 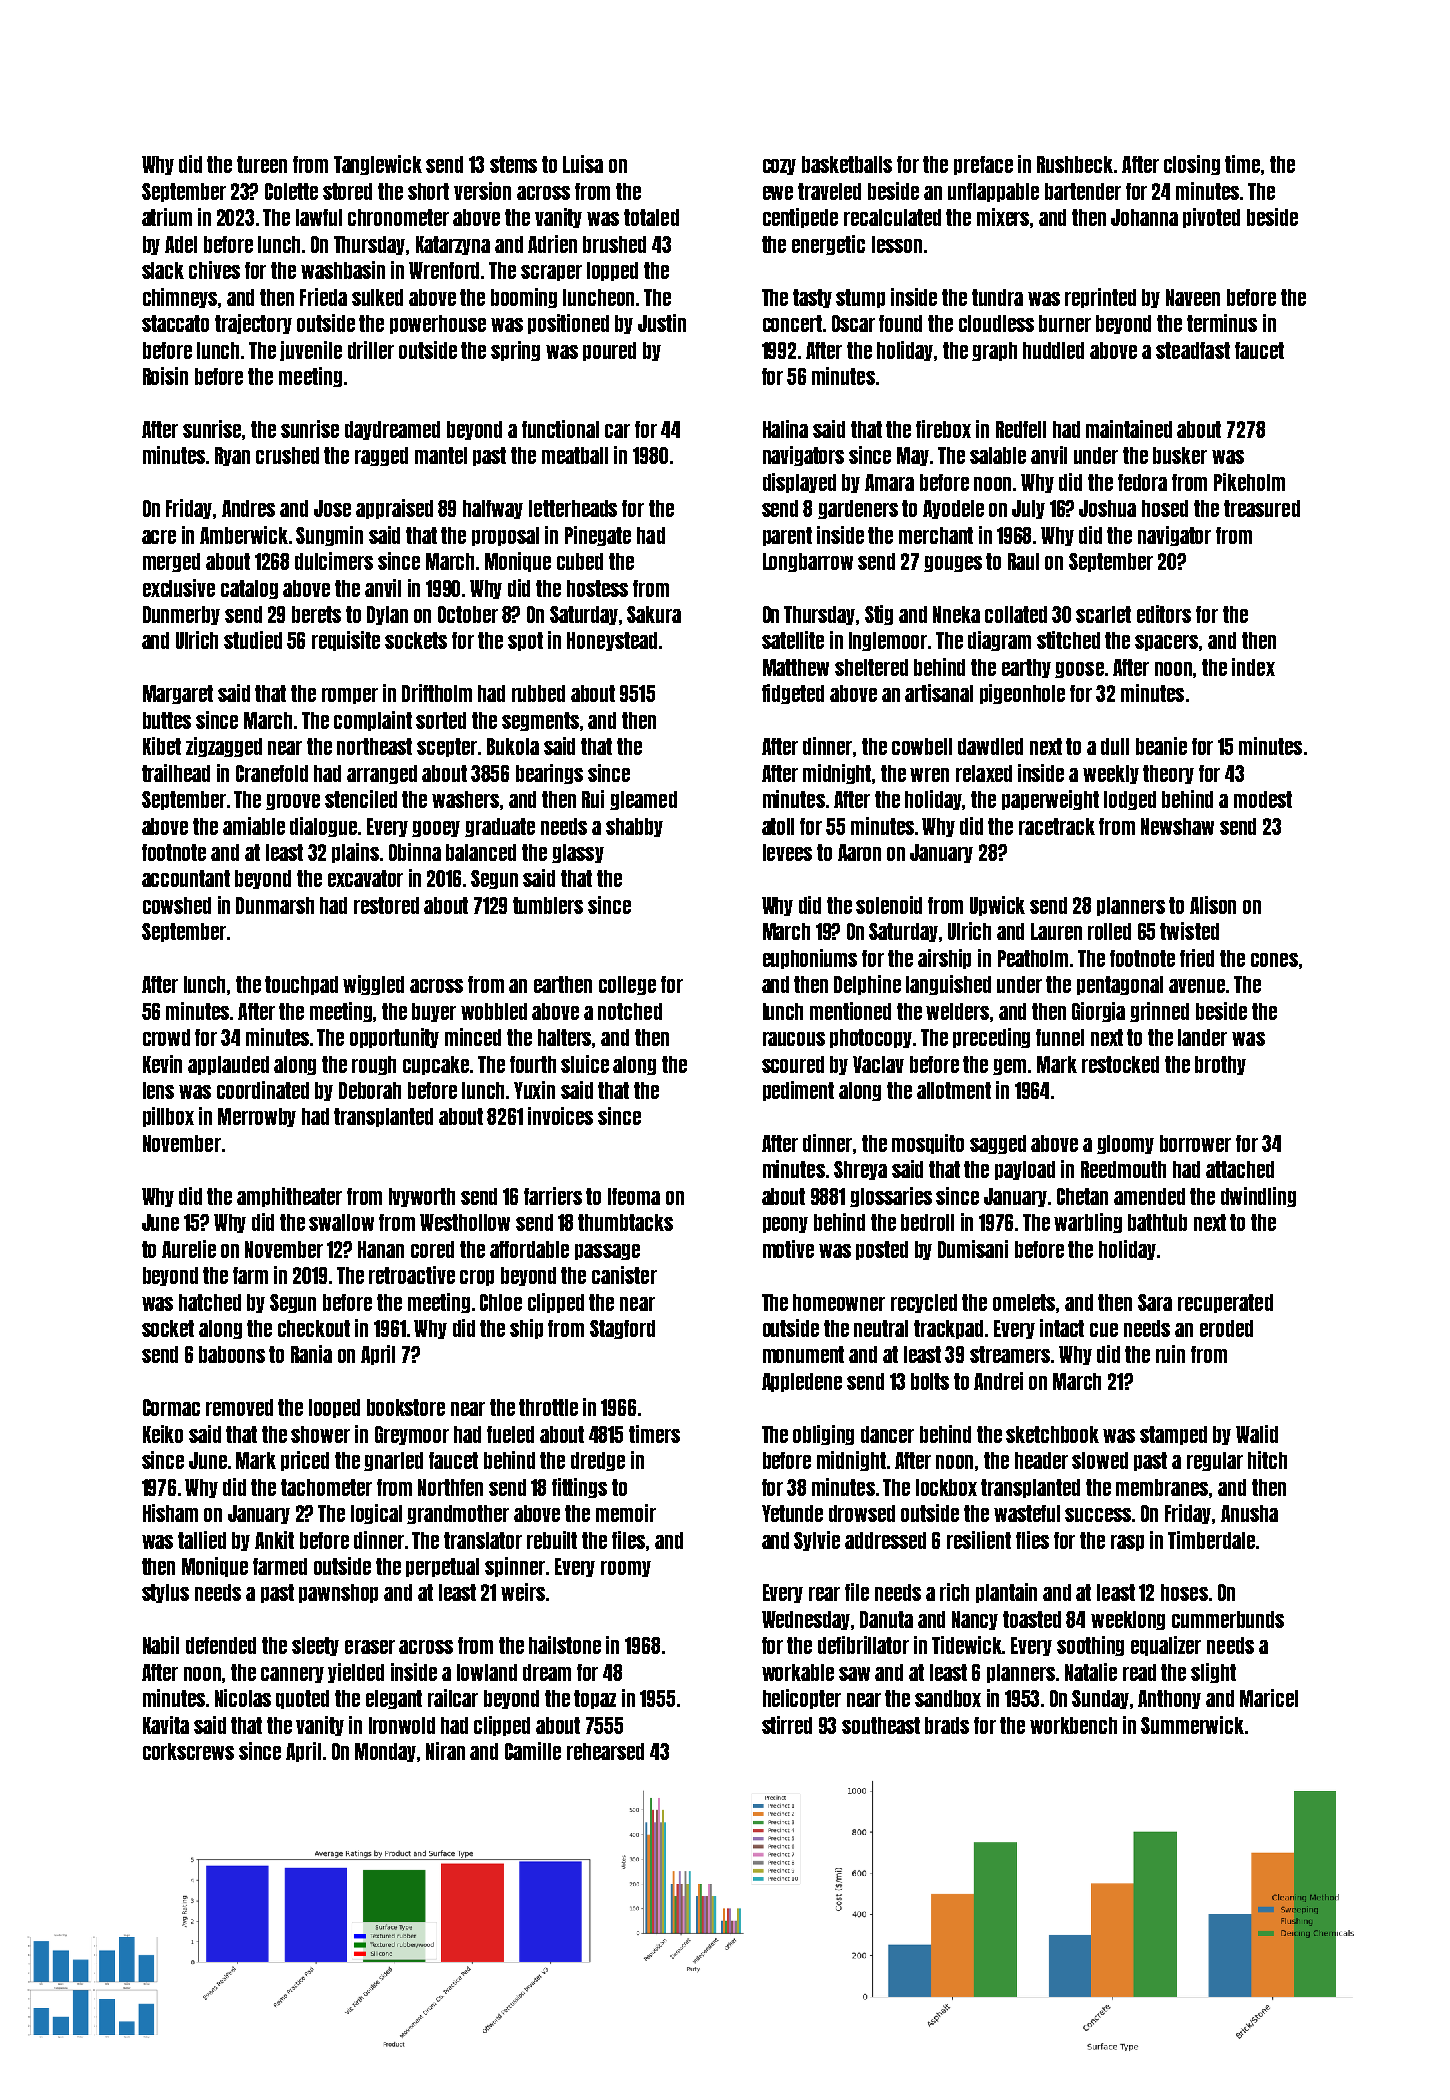 What do you see at coordinates (1192, 1725) in the screenshot?
I see `Summerwick` at bounding box center [1192, 1725].
